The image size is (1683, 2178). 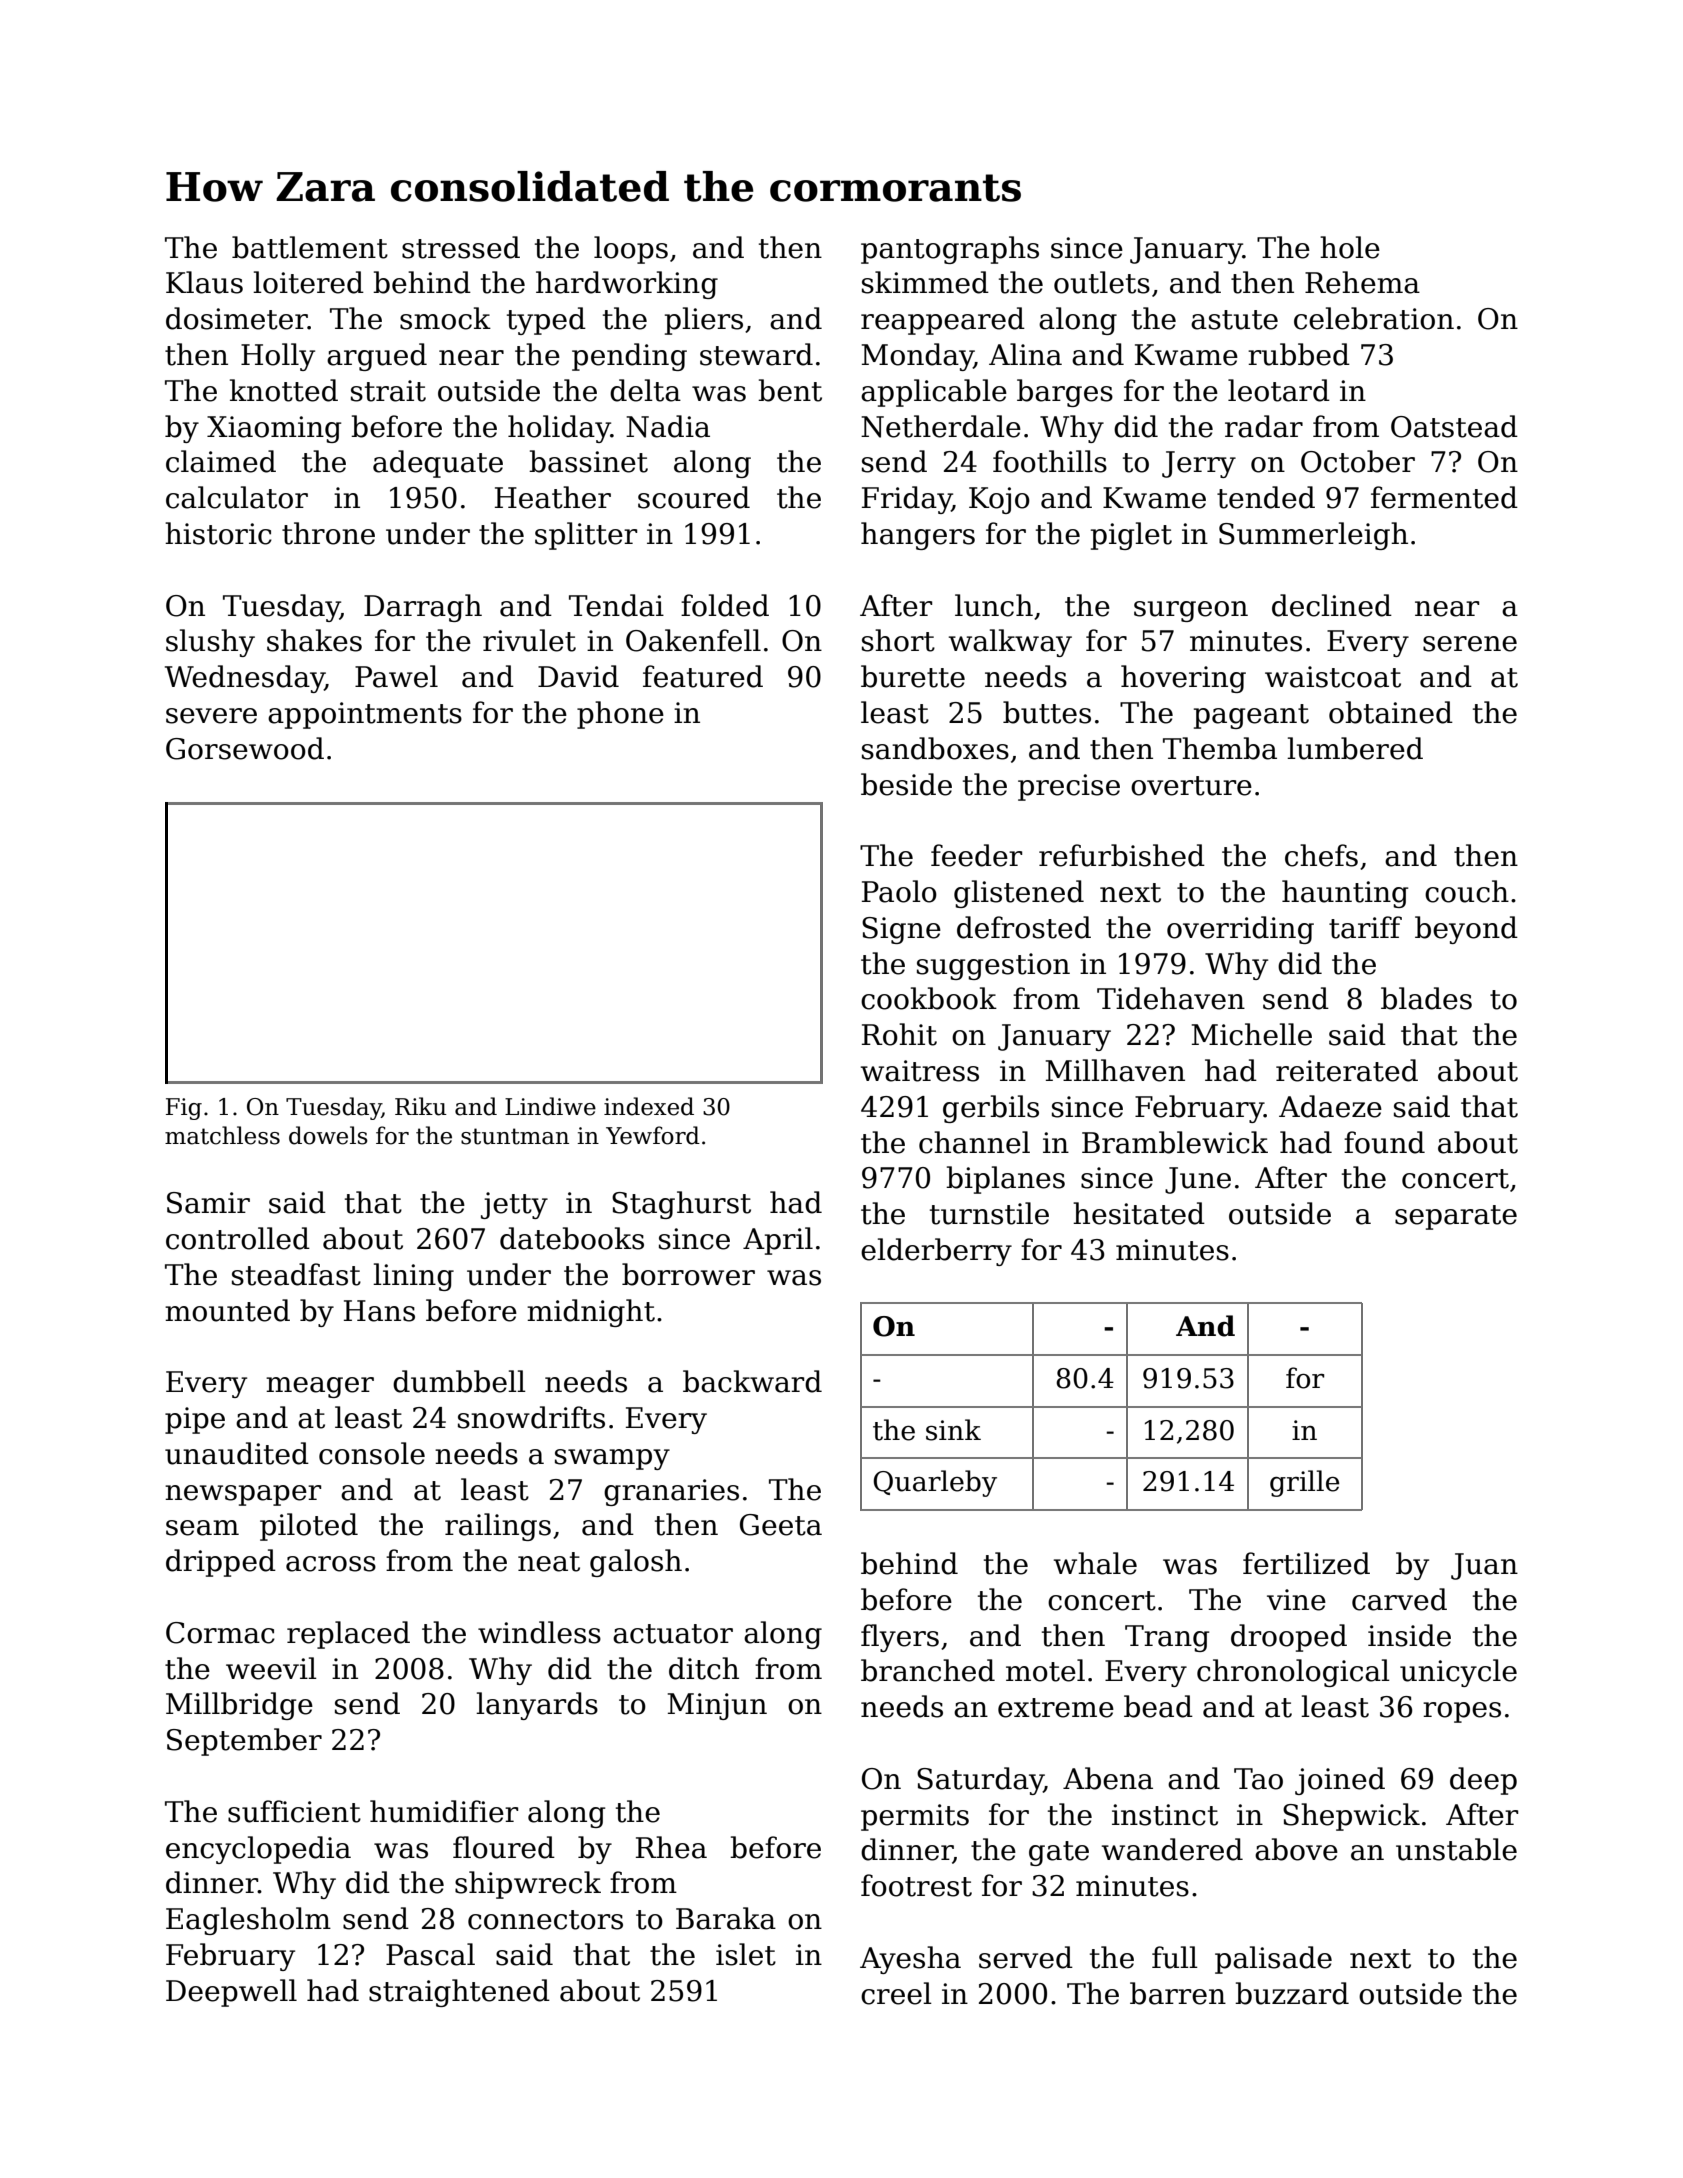 I want to click on humidifier, so click(x=444, y=1811).
